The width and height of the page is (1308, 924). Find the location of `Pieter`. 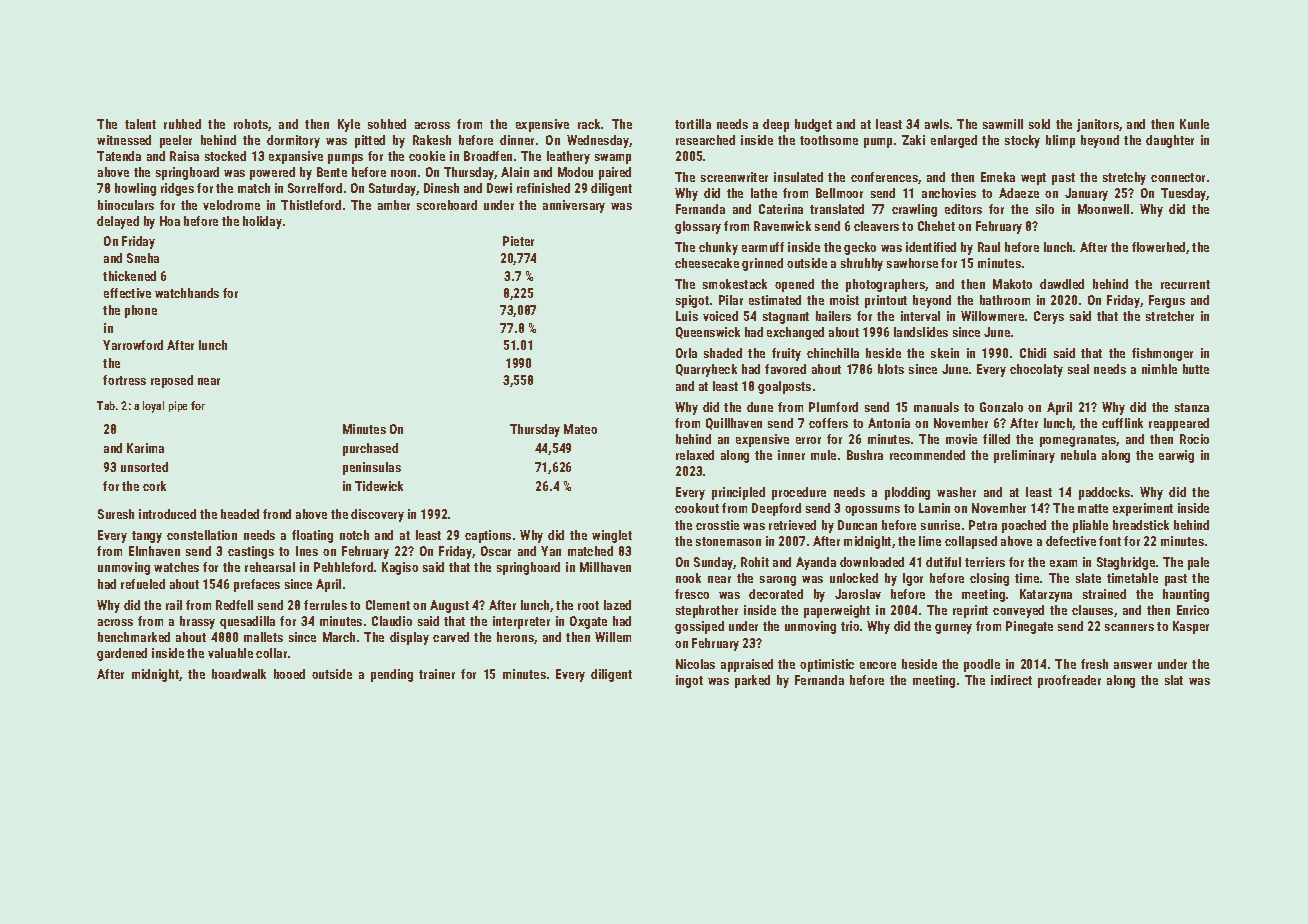

Pieter is located at coordinates (518, 241).
